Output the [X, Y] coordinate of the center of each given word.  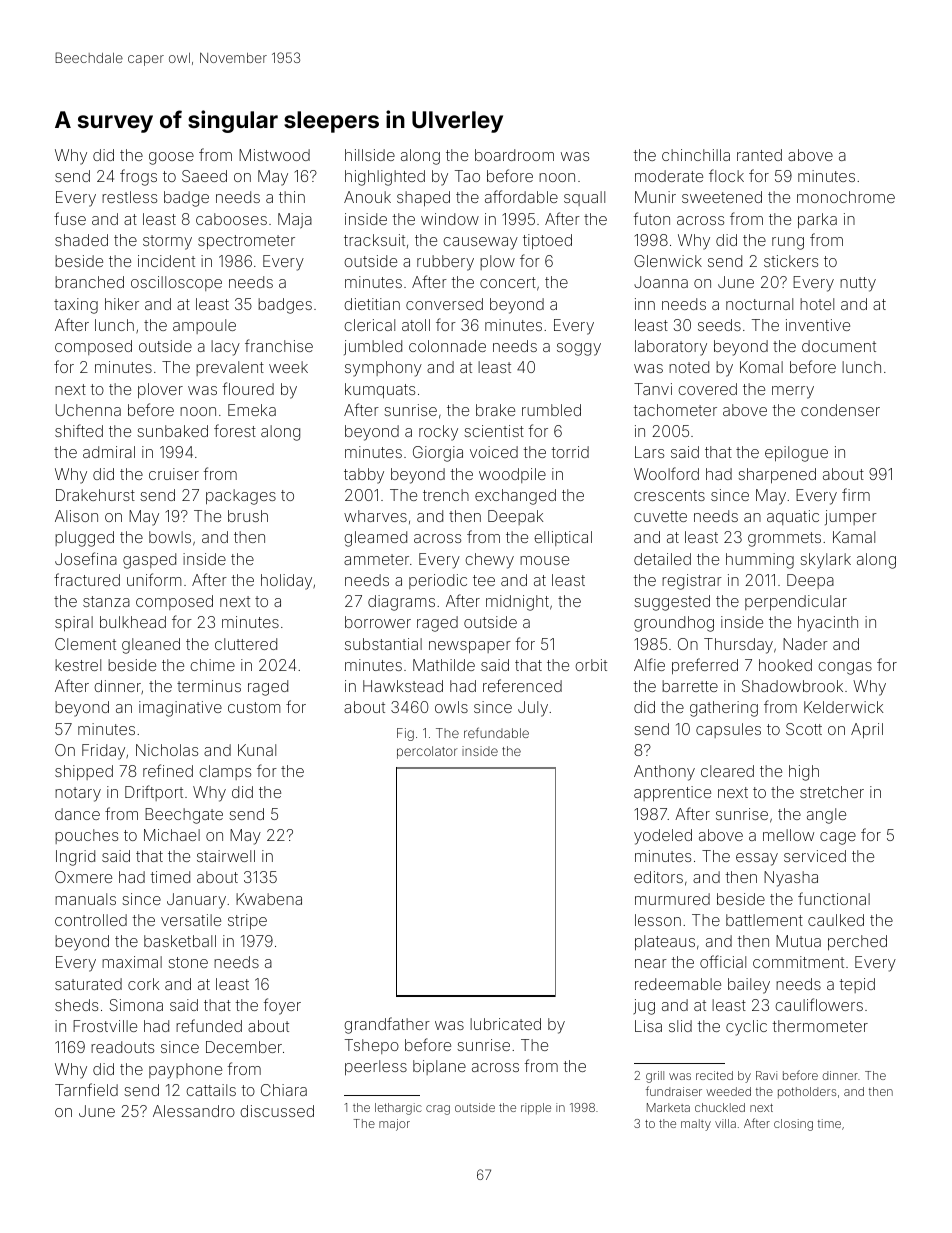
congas [845, 668]
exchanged [515, 497]
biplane [439, 1067]
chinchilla [696, 155]
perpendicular [796, 602]
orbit [591, 665]
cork [143, 984]
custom [254, 707]
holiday [286, 582]
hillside [370, 155]
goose [171, 158]
